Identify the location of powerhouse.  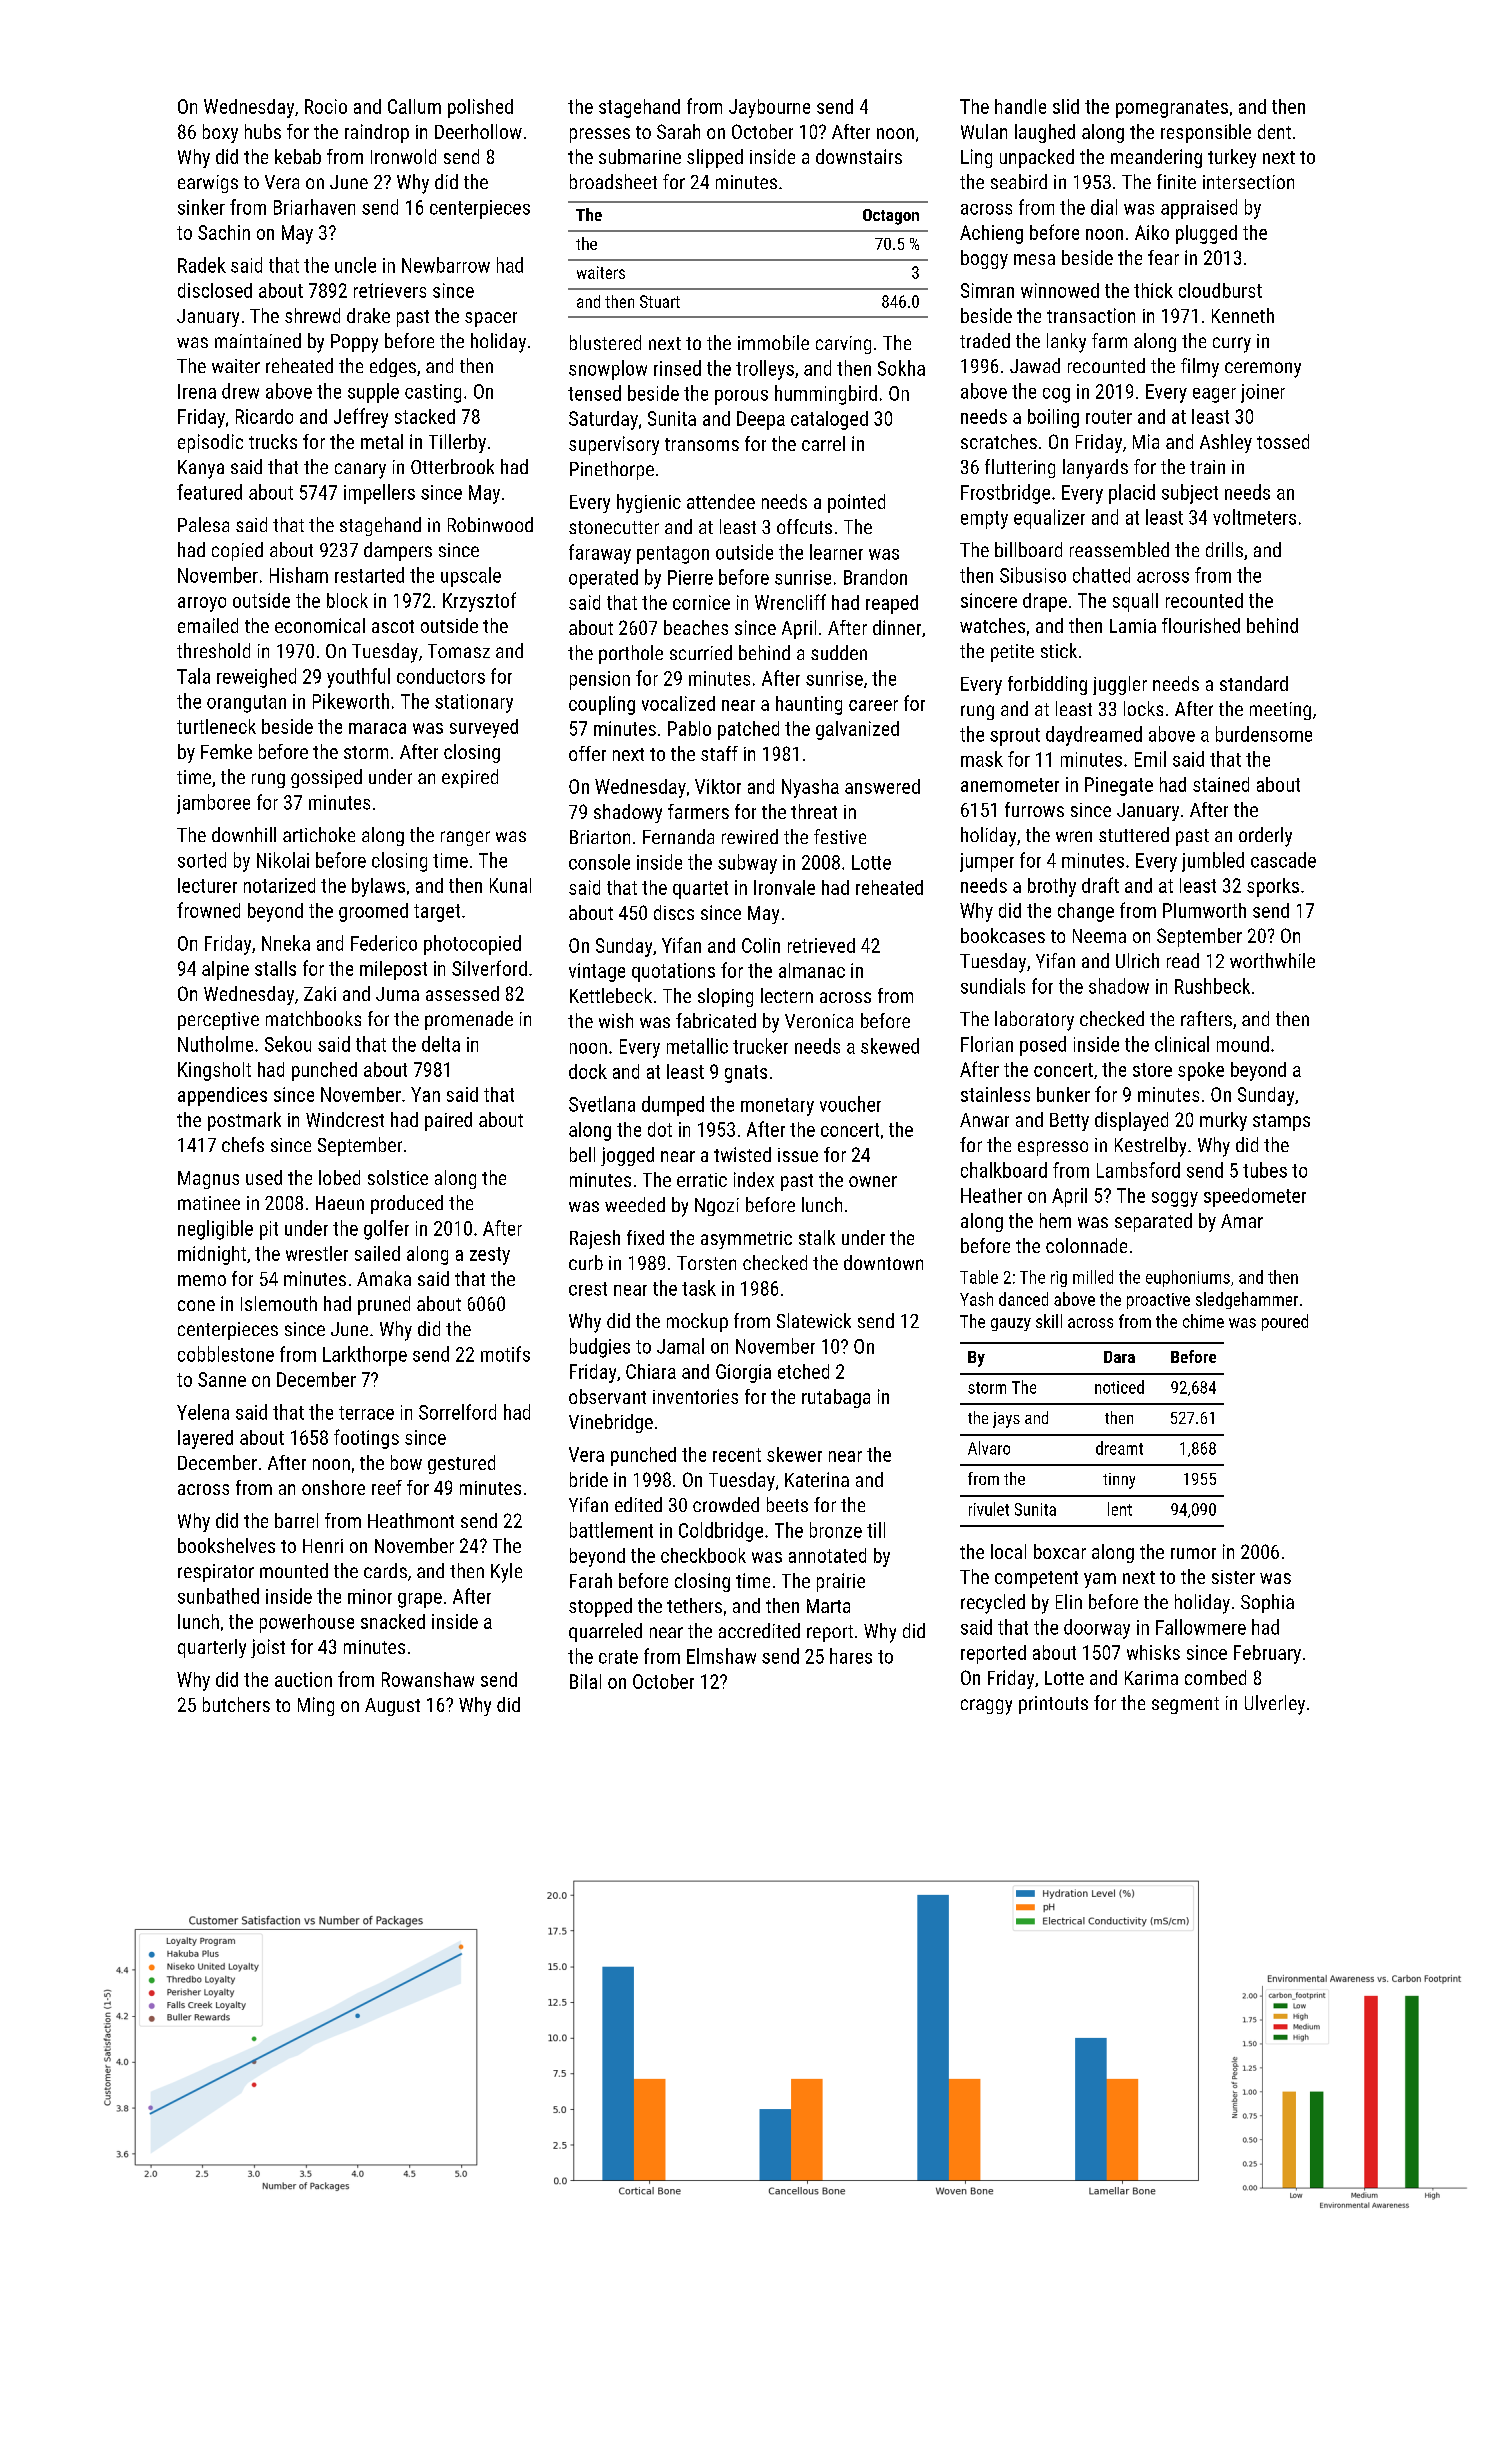
(307, 1623).
